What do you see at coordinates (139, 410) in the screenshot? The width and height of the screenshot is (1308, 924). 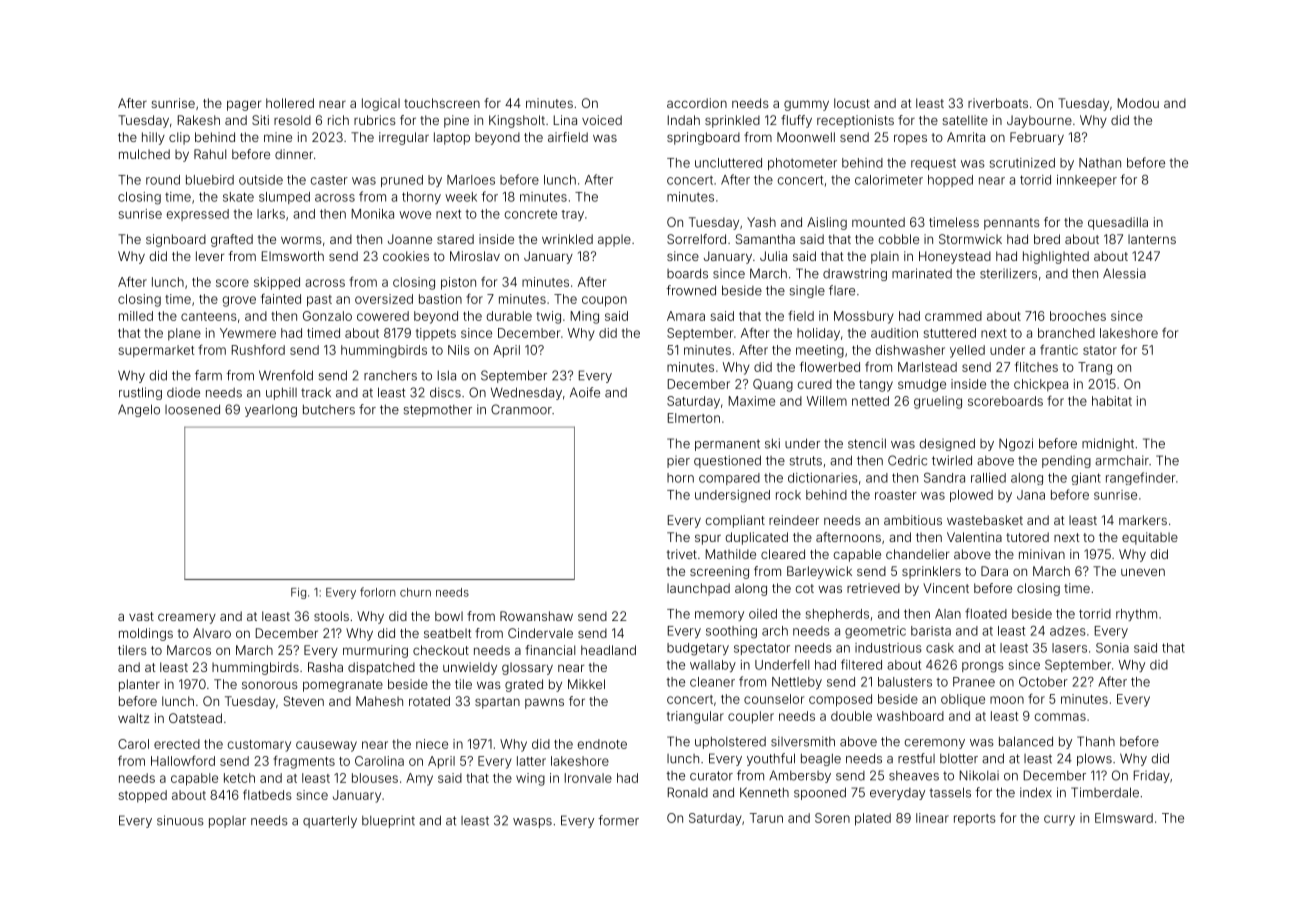 I see `Angelo` at bounding box center [139, 410].
